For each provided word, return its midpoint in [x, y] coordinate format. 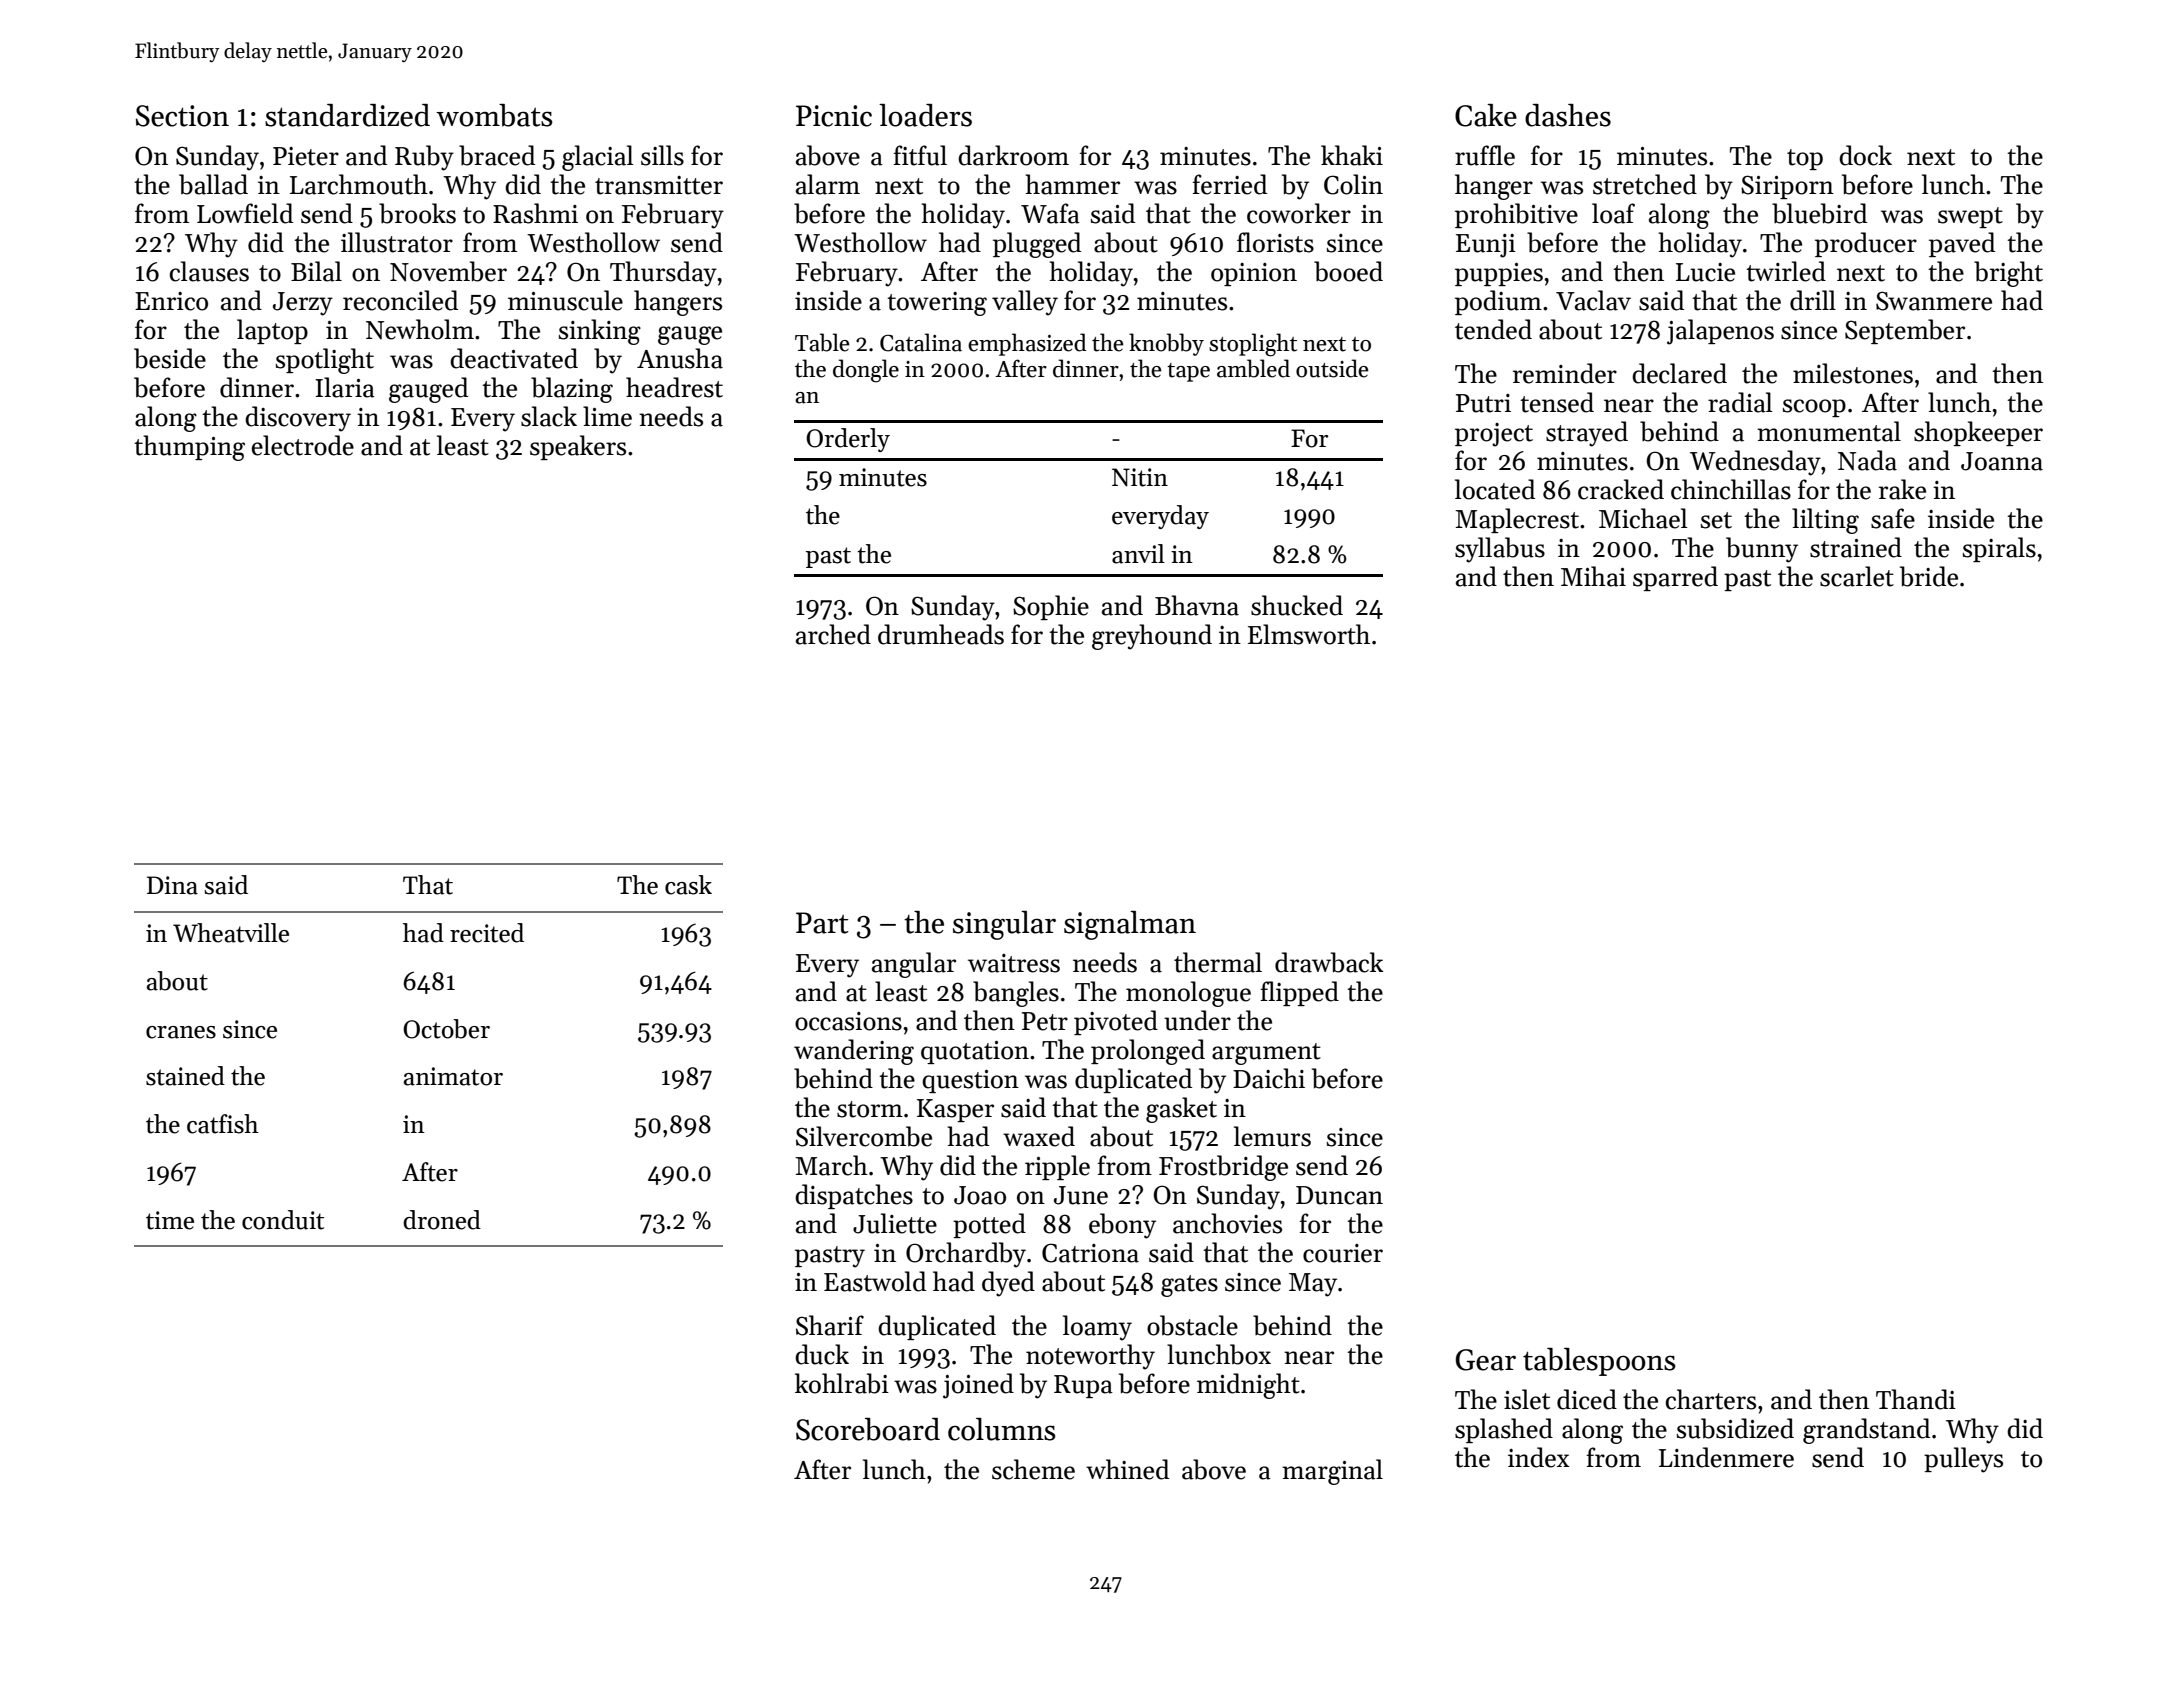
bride [1929, 576]
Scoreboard [868, 1429]
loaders [925, 115]
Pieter [306, 156]
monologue [1188, 994]
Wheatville [231, 933]
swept [1970, 217]
